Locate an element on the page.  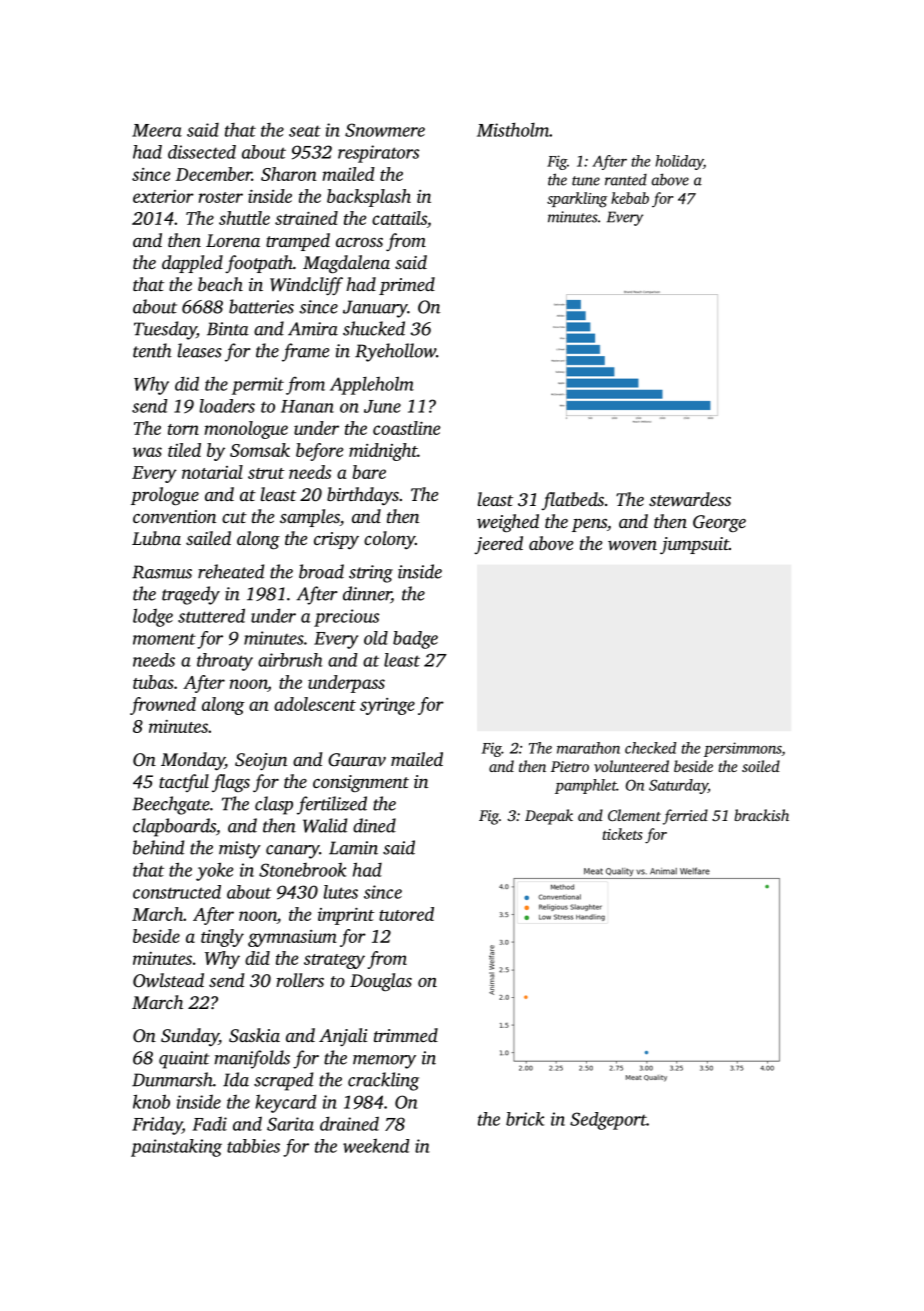
stewardess is located at coordinates (690, 499).
